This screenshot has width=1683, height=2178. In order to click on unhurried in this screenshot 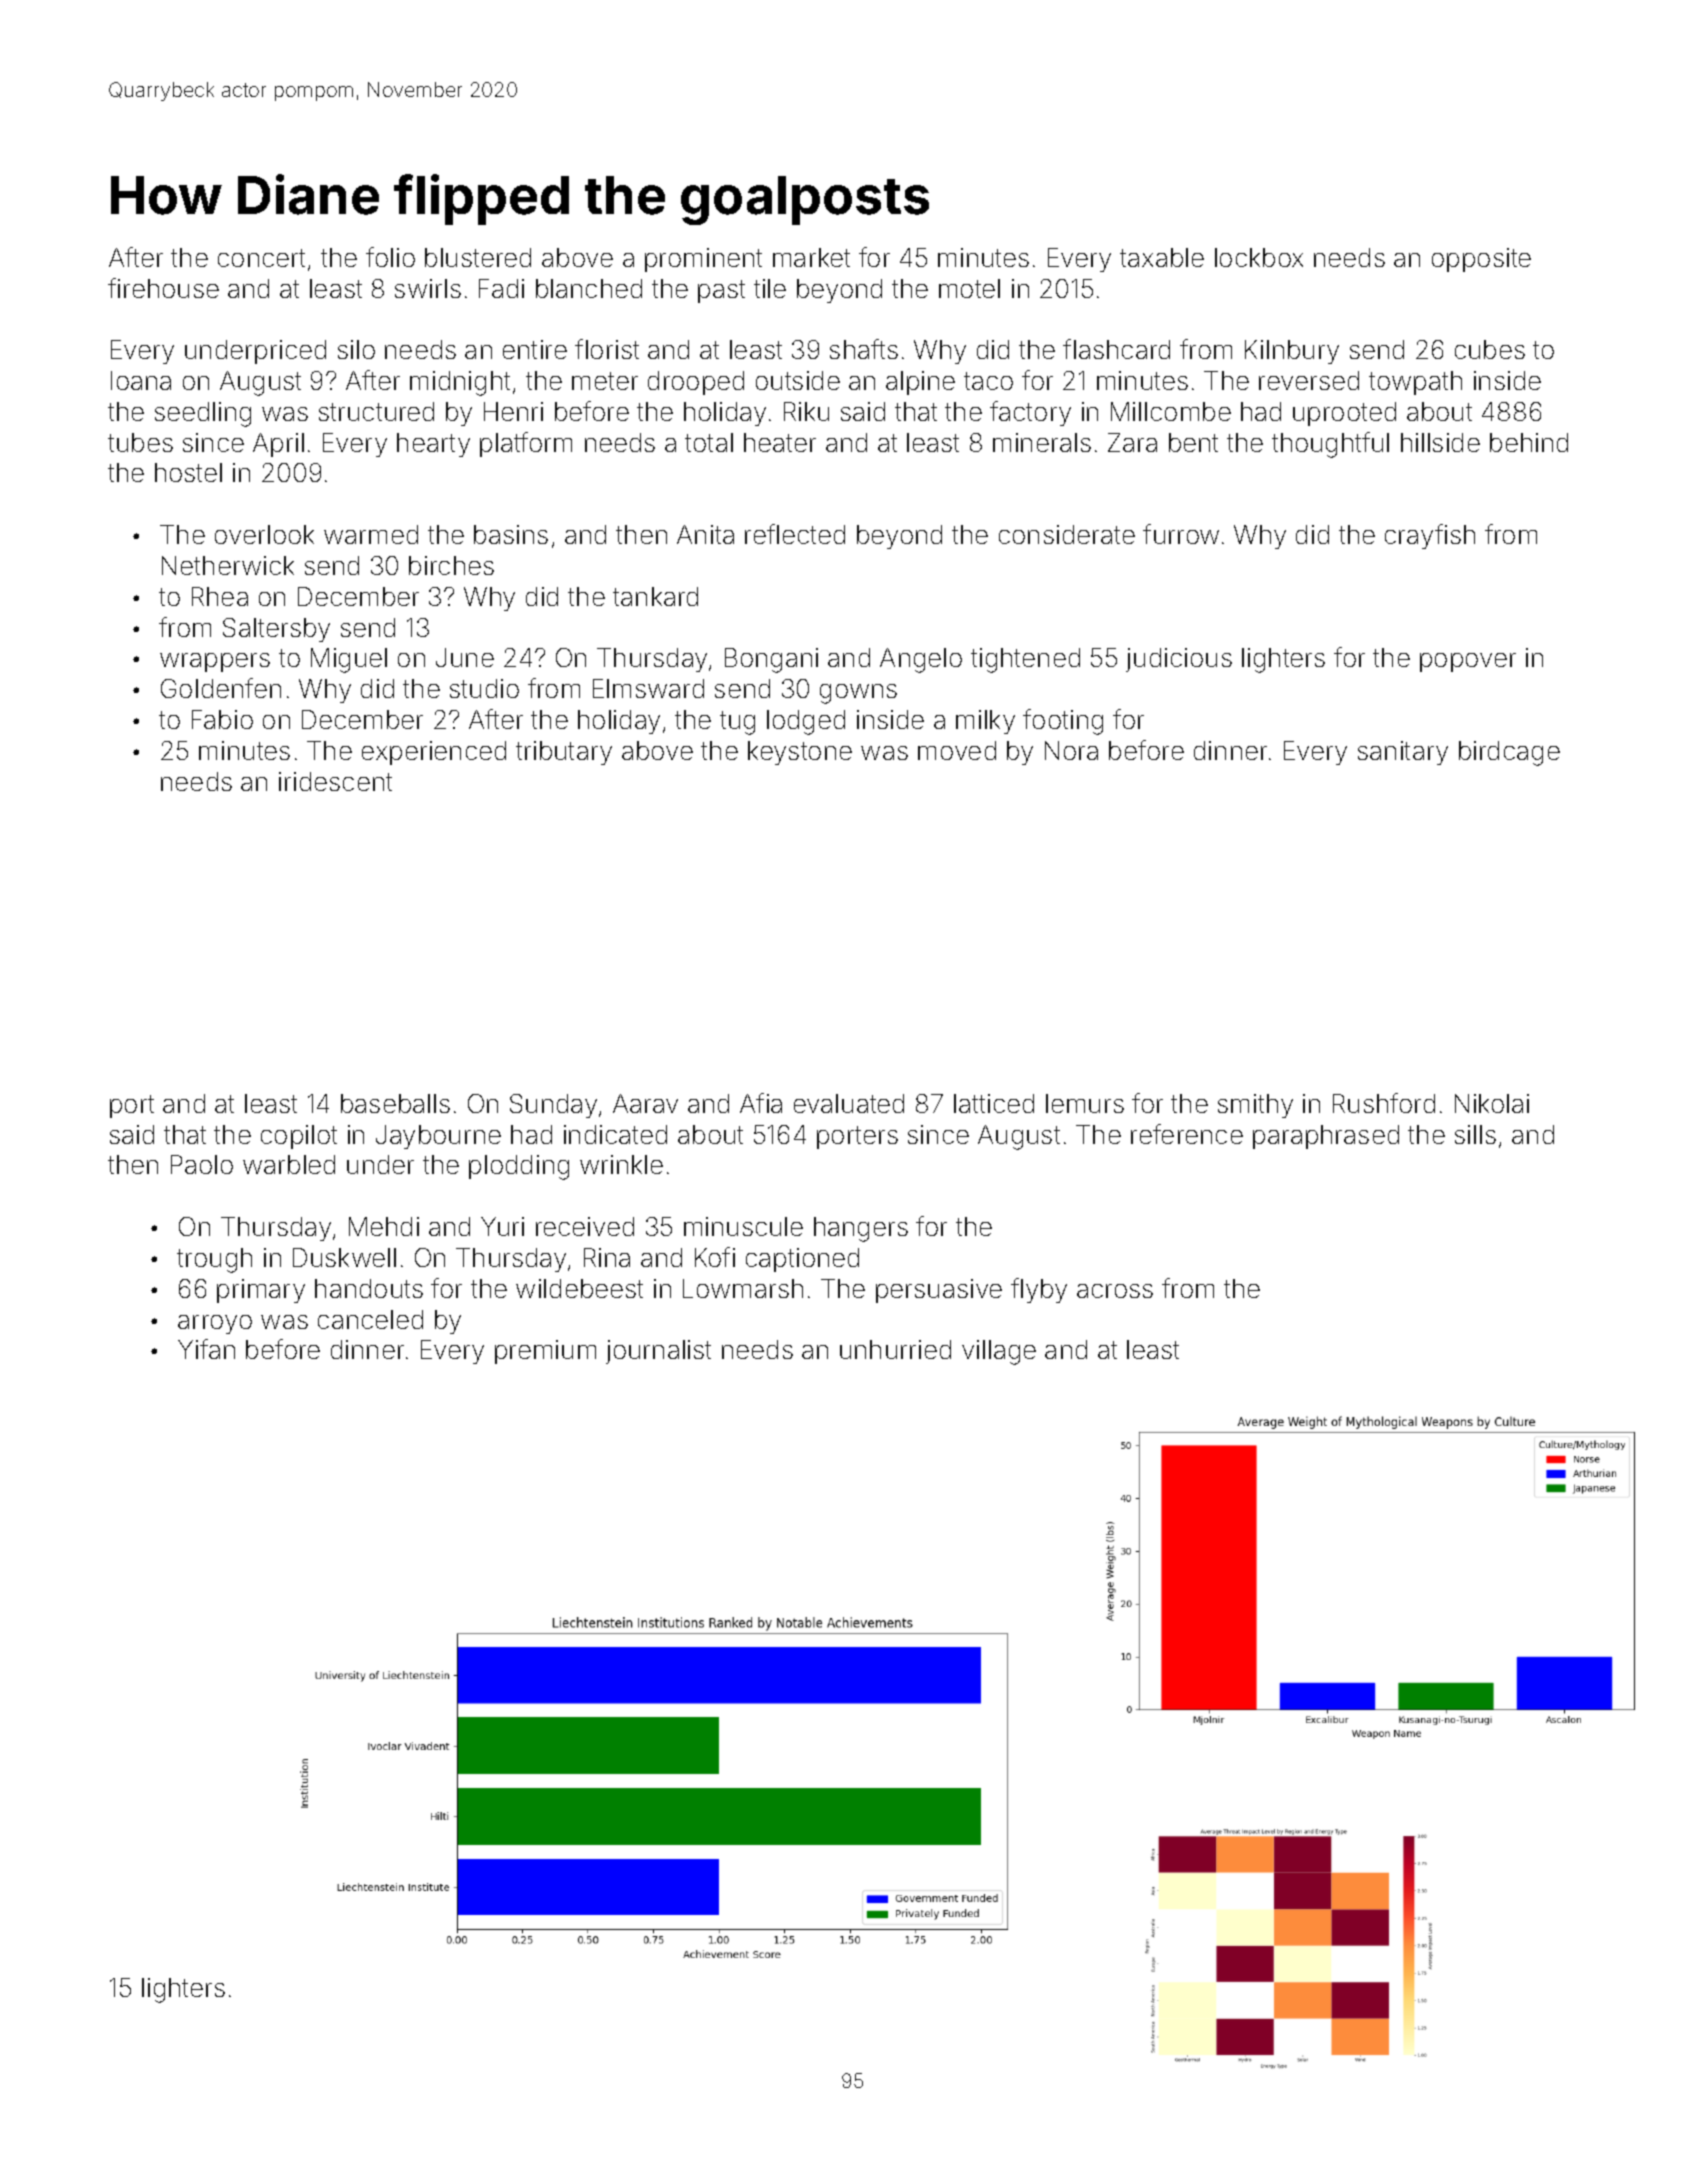, I will do `click(895, 1349)`.
